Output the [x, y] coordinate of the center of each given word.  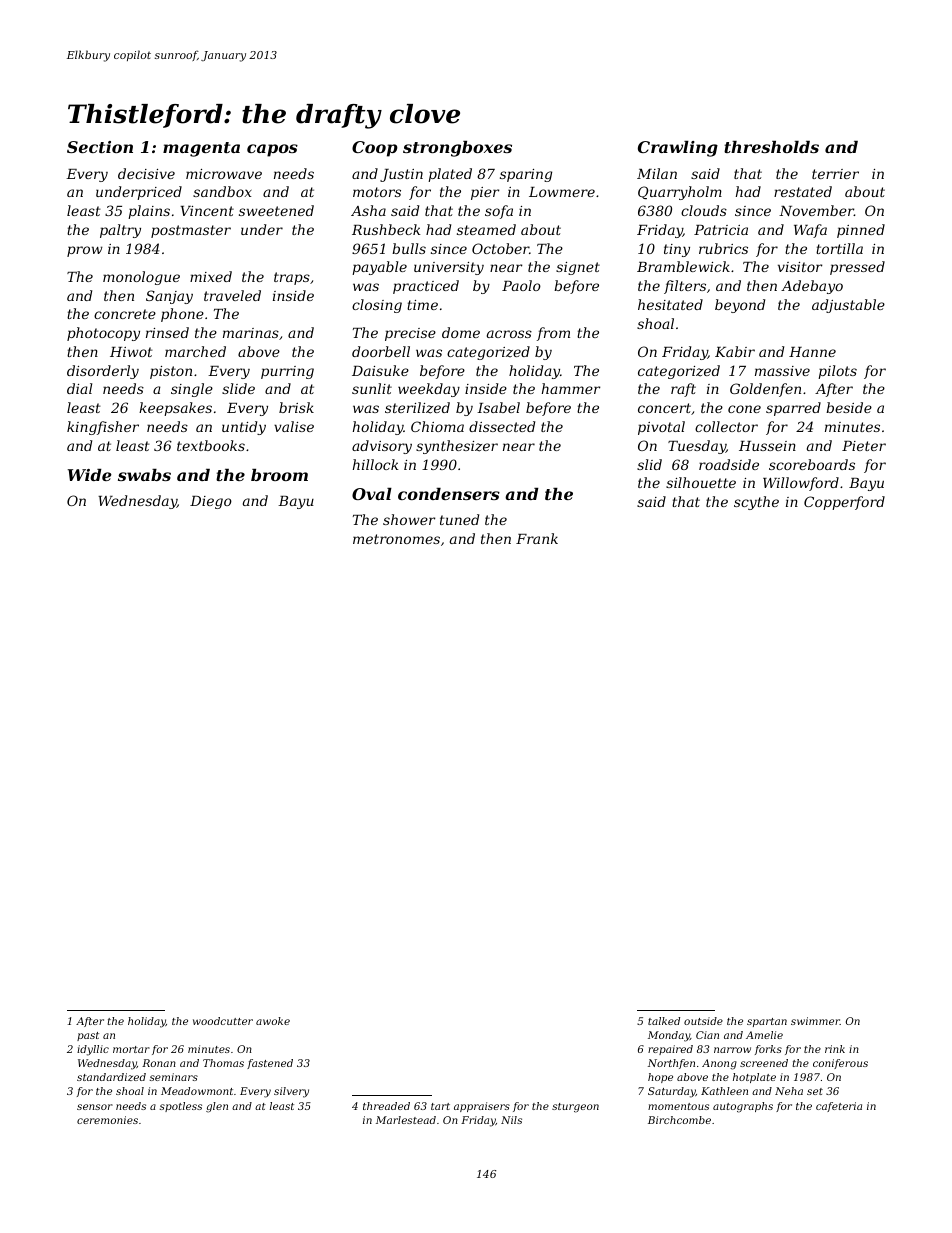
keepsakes [175, 409]
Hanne [812, 352]
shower [409, 519]
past [88, 1036]
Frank [537, 538]
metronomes [396, 539]
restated [803, 191]
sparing [526, 175]
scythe [756, 503]
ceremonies [107, 1120]
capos [272, 150]
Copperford [844, 503]
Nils [511, 1120]
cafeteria [839, 1107]
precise [410, 334]
